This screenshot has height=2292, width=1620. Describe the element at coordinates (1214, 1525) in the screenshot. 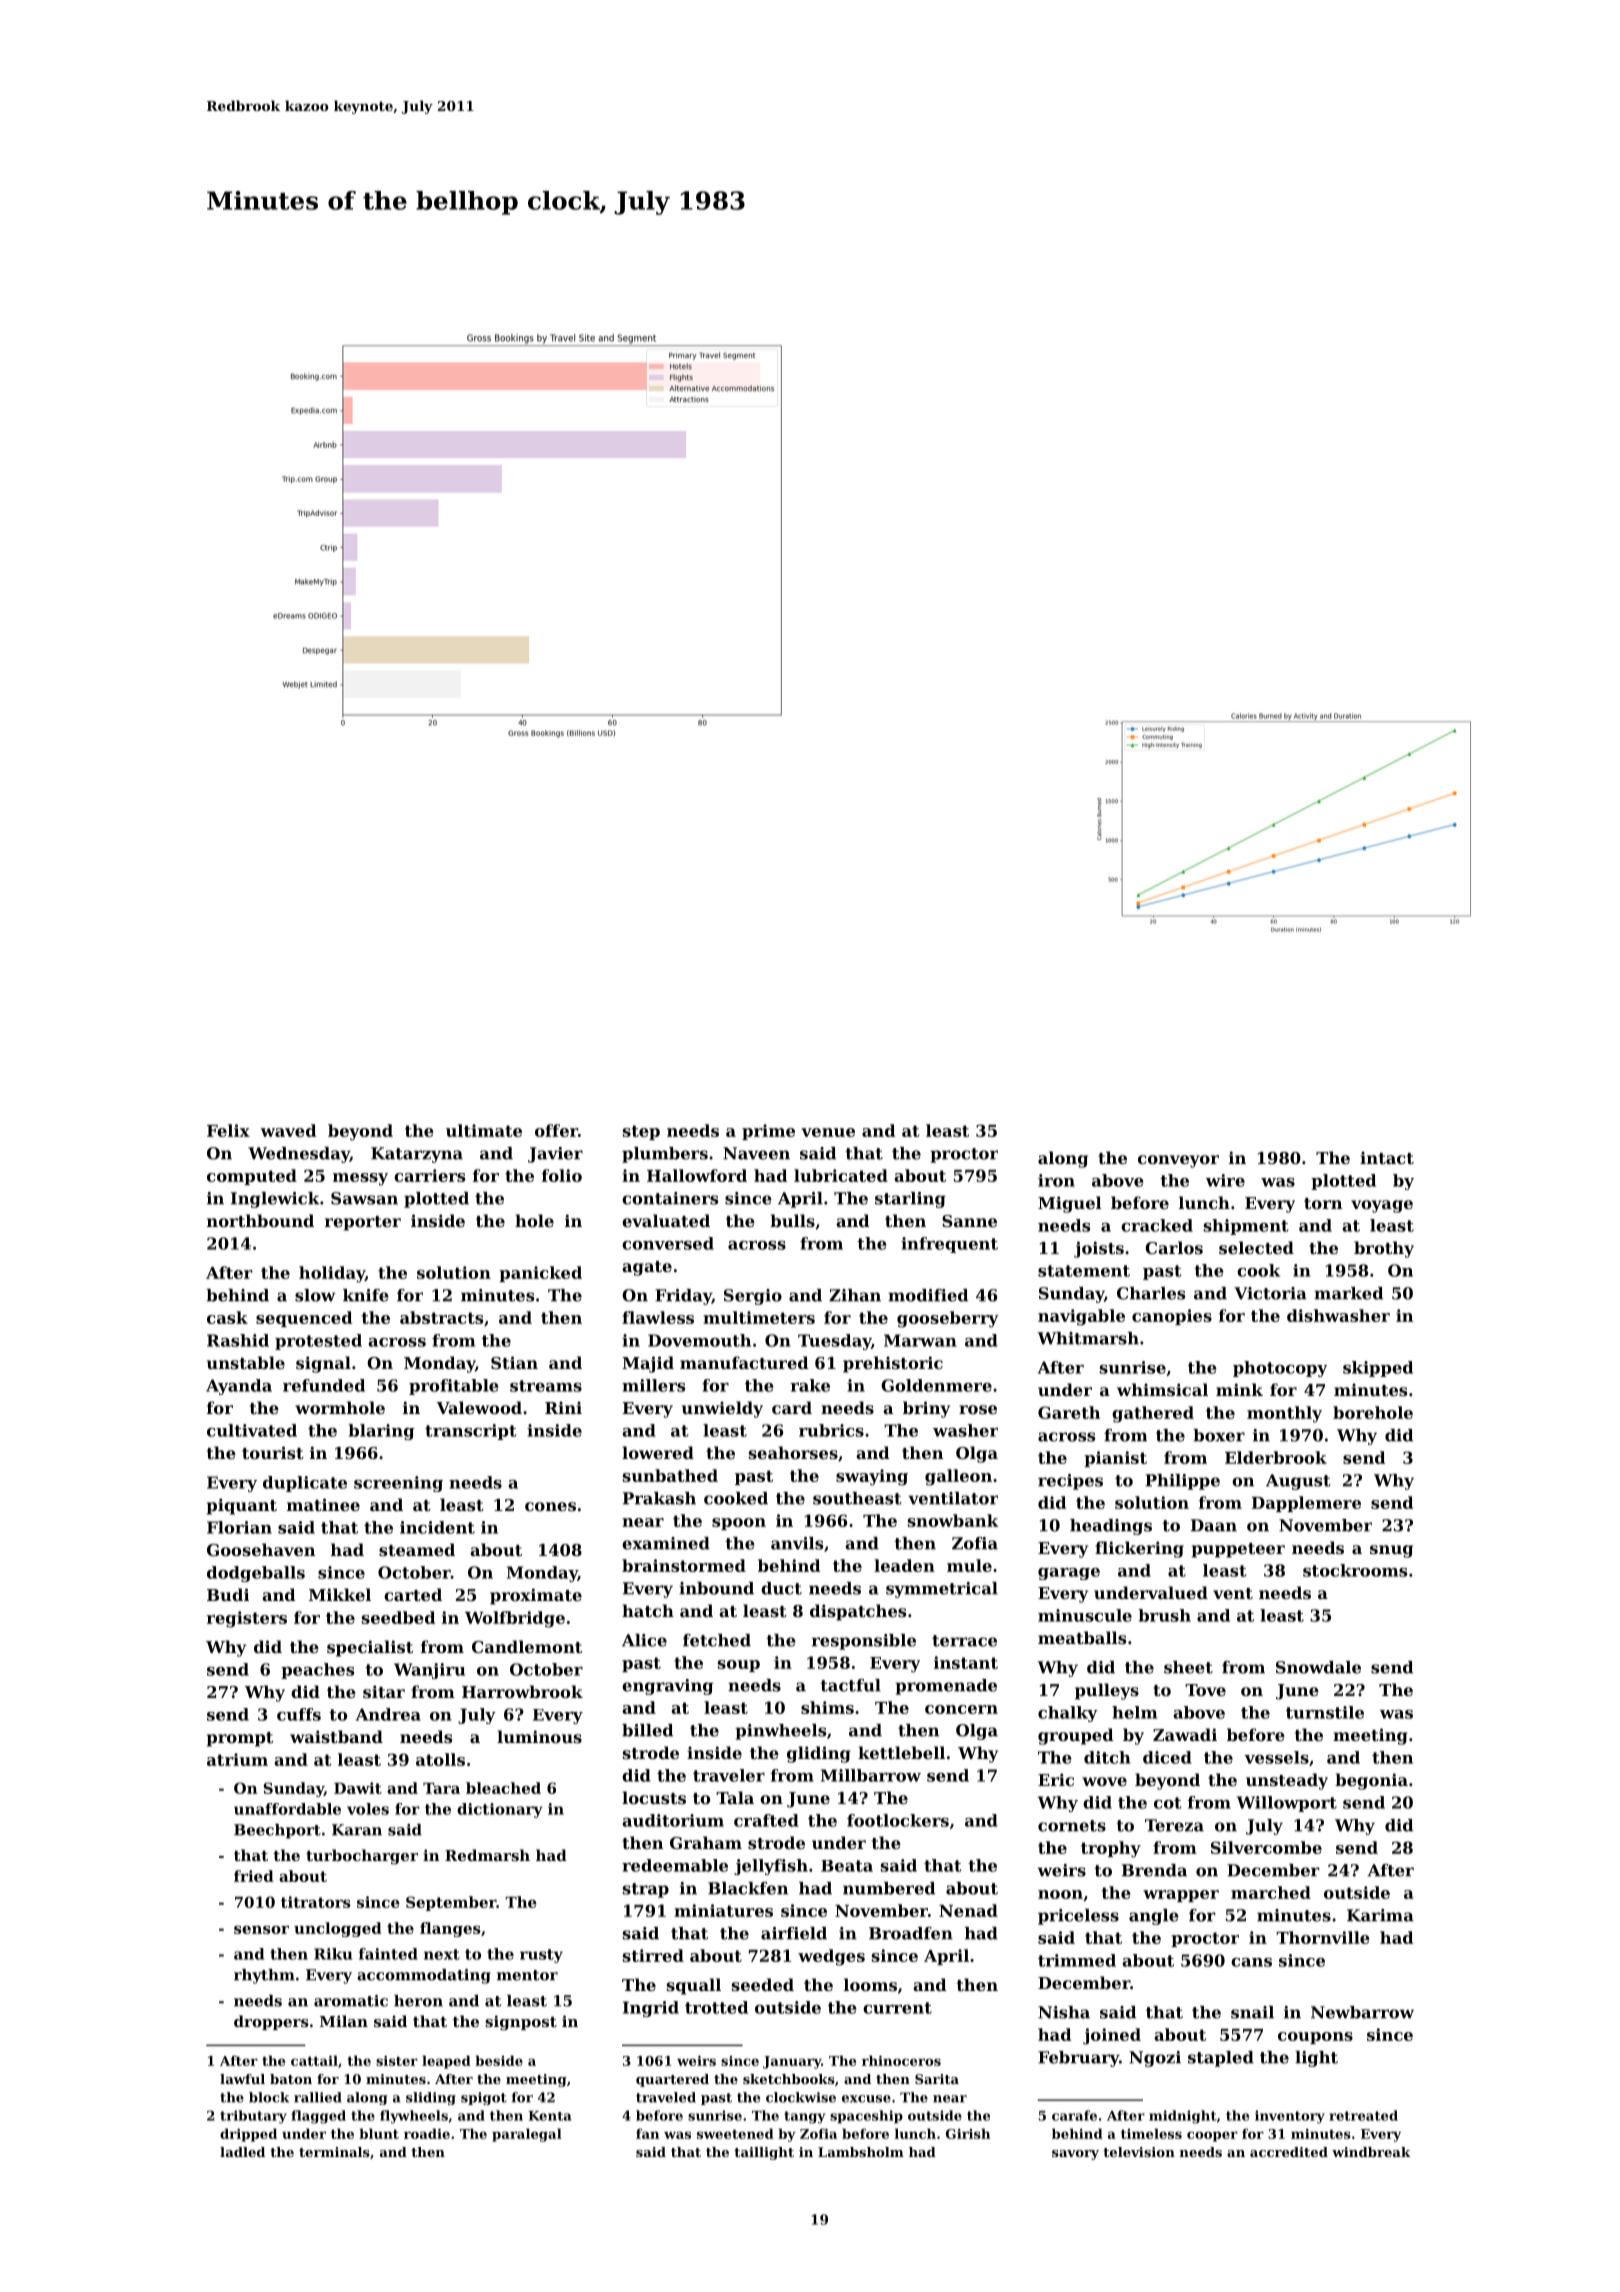

I see `Daan` at that location.
